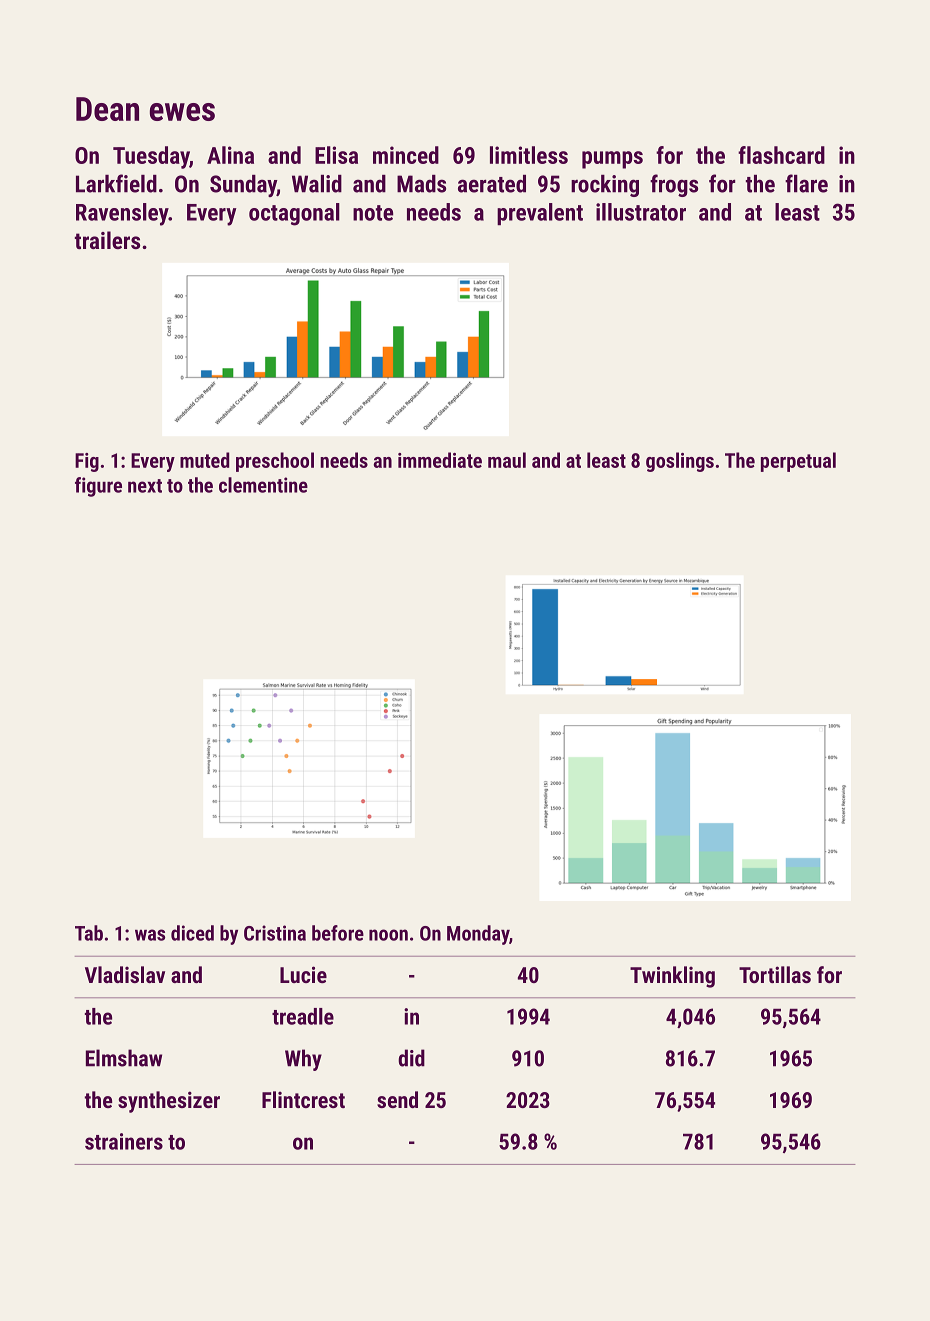  Describe the element at coordinates (781, 155) in the screenshot. I see `flashcard` at that location.
